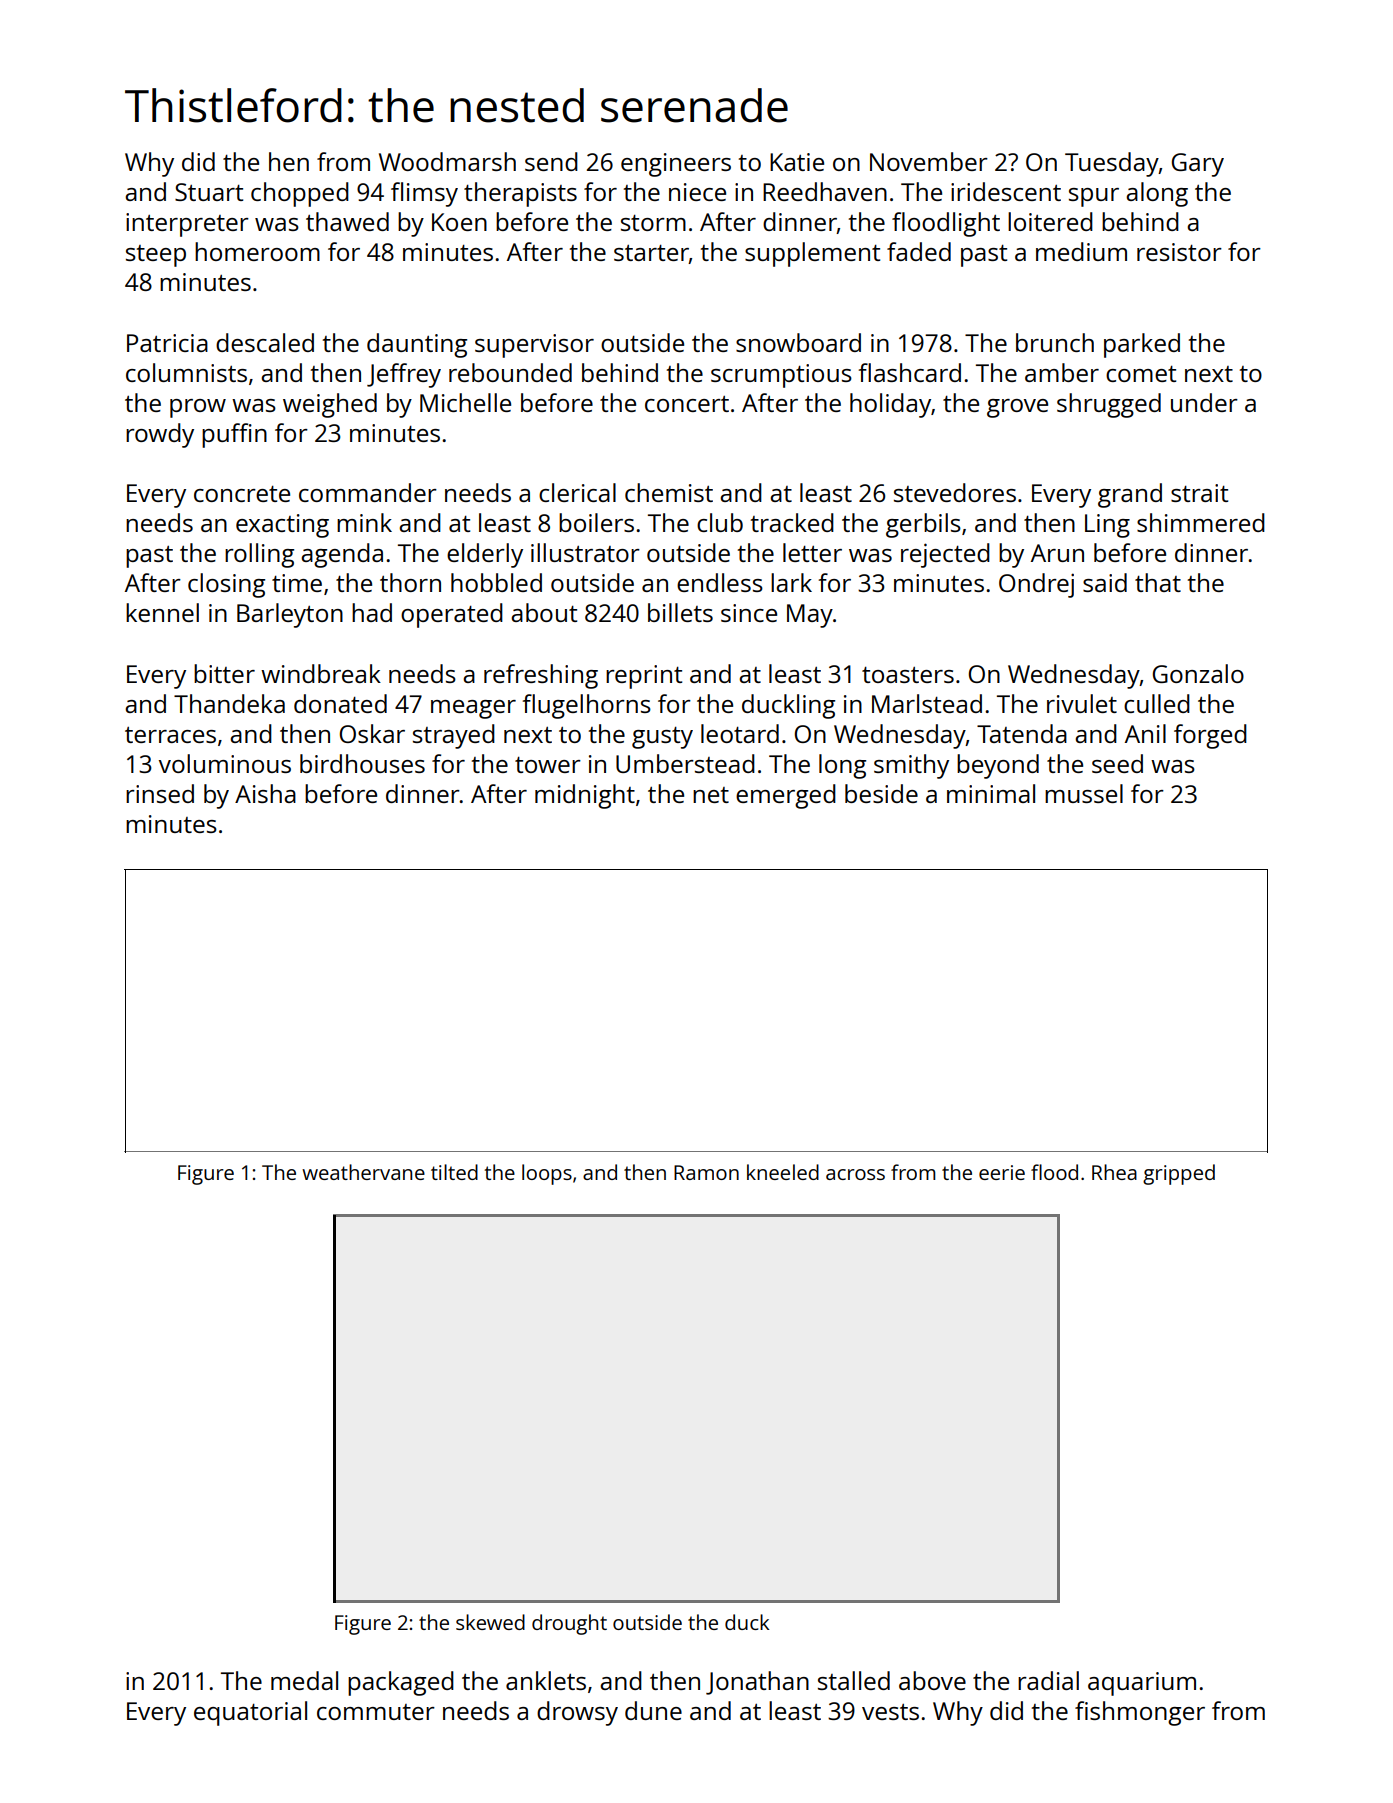 This screenshot has height=1803, width=1393. Describe the element at coordinates (257, 251) in the screenshot. I see `homeroom` at that location.
